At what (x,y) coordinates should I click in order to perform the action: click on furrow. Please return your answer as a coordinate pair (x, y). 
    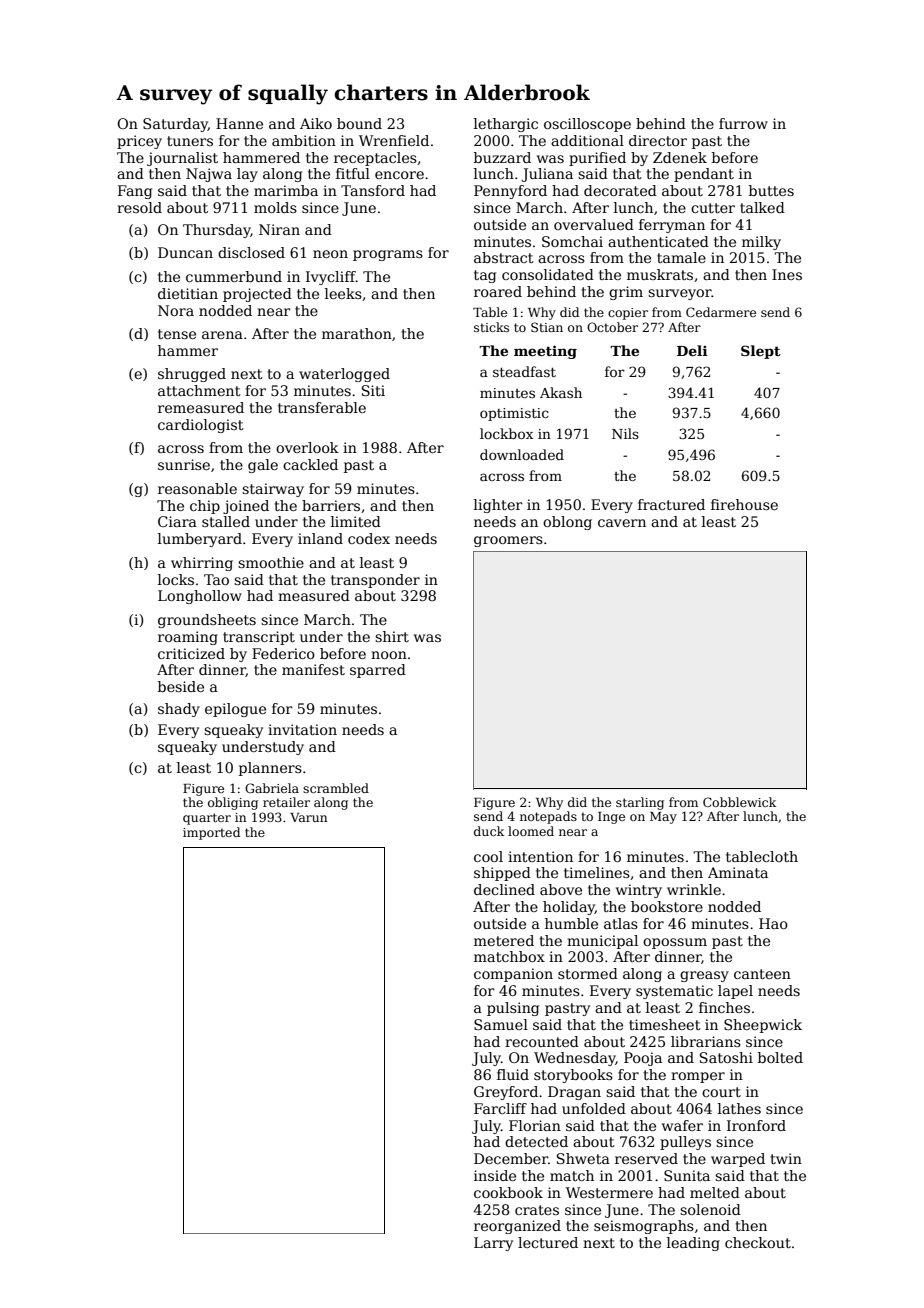
    Looking at the image, I should click on (743, 123).
